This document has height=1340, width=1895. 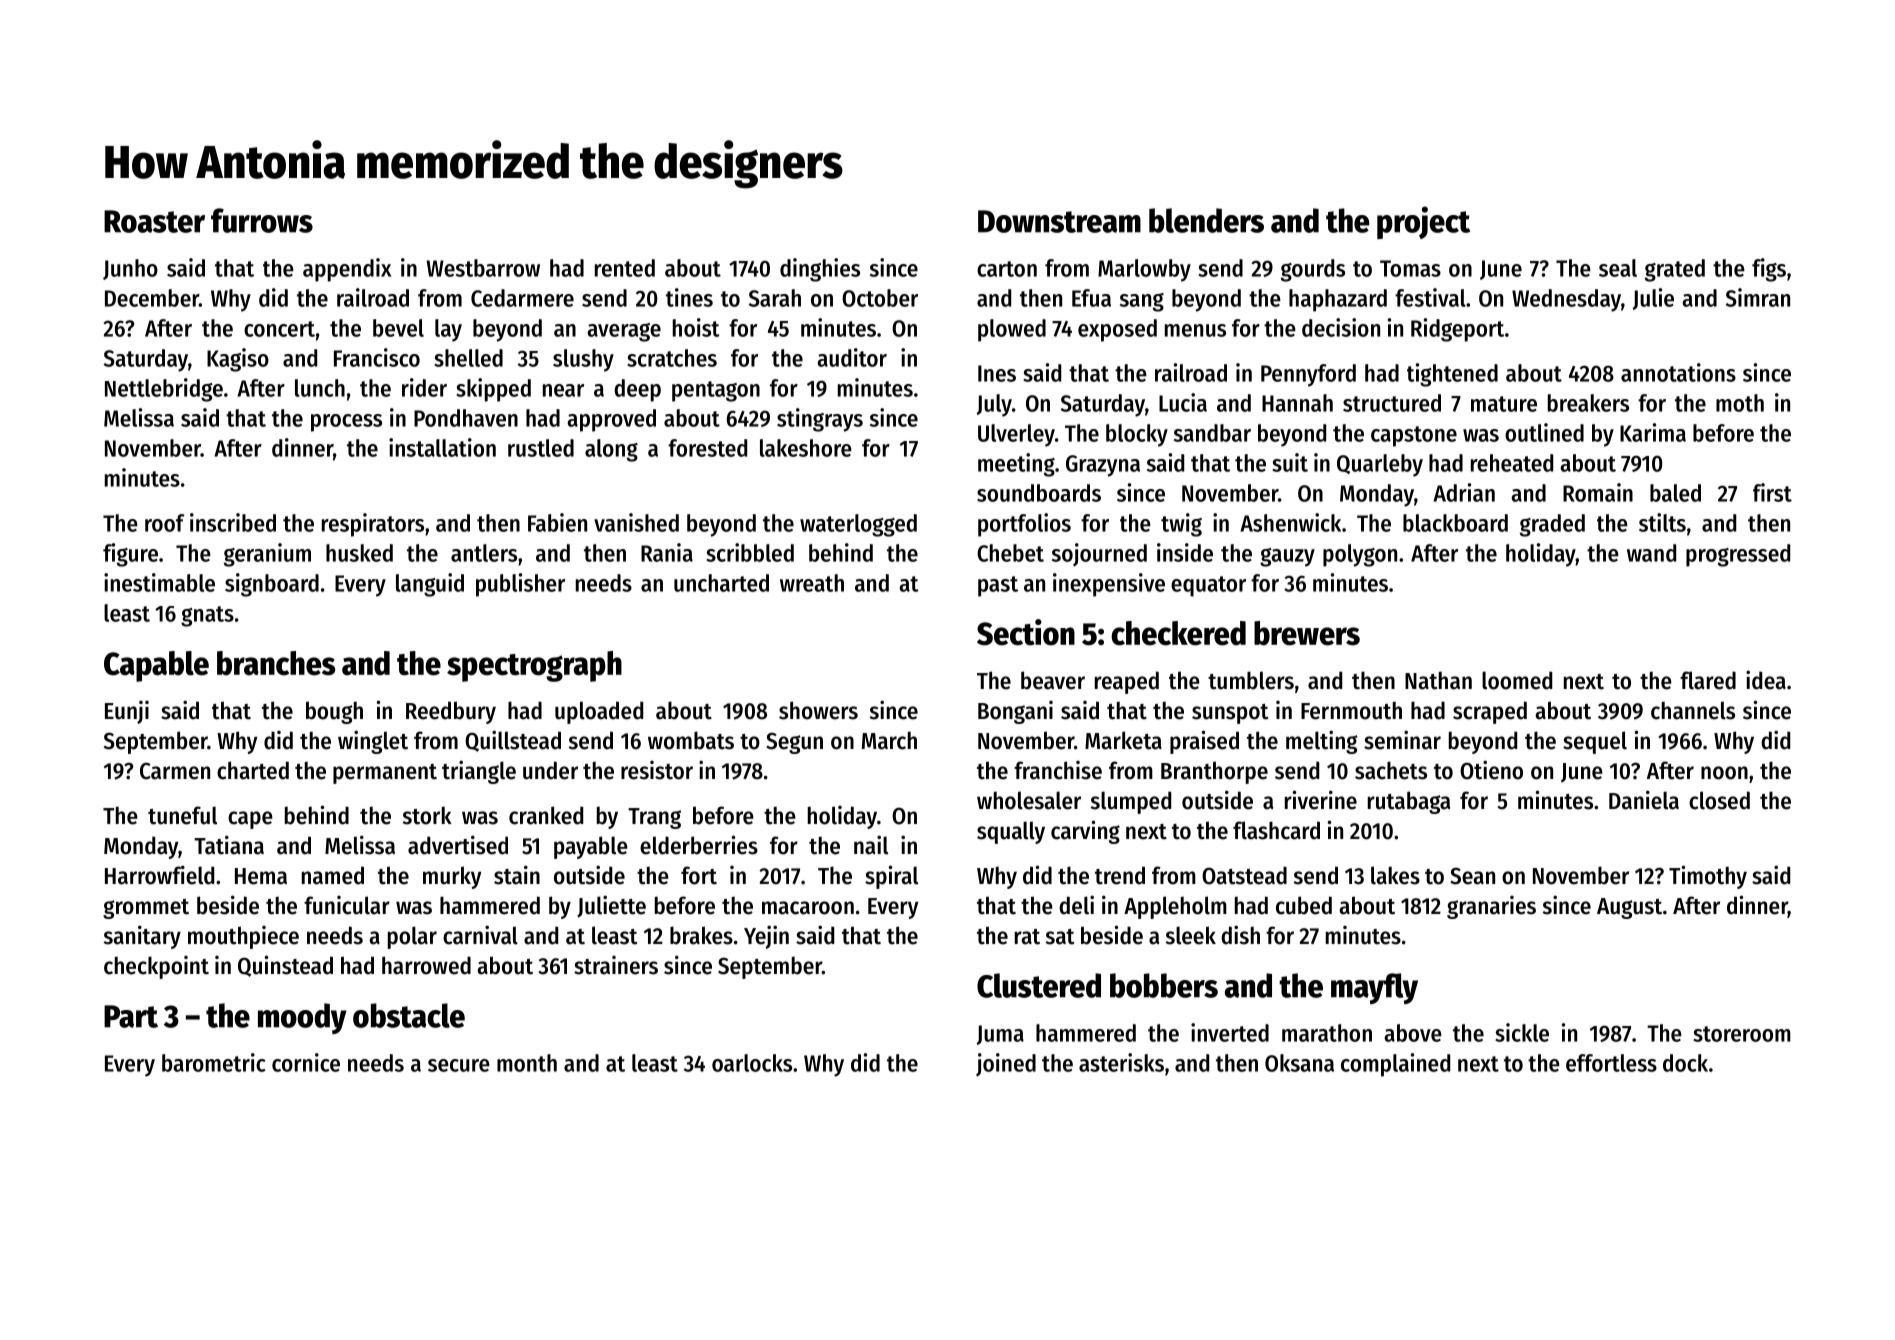 What do you see at coordinates (667, 552) in the document?
I see `Rania` at bounding box center [667, 552].
